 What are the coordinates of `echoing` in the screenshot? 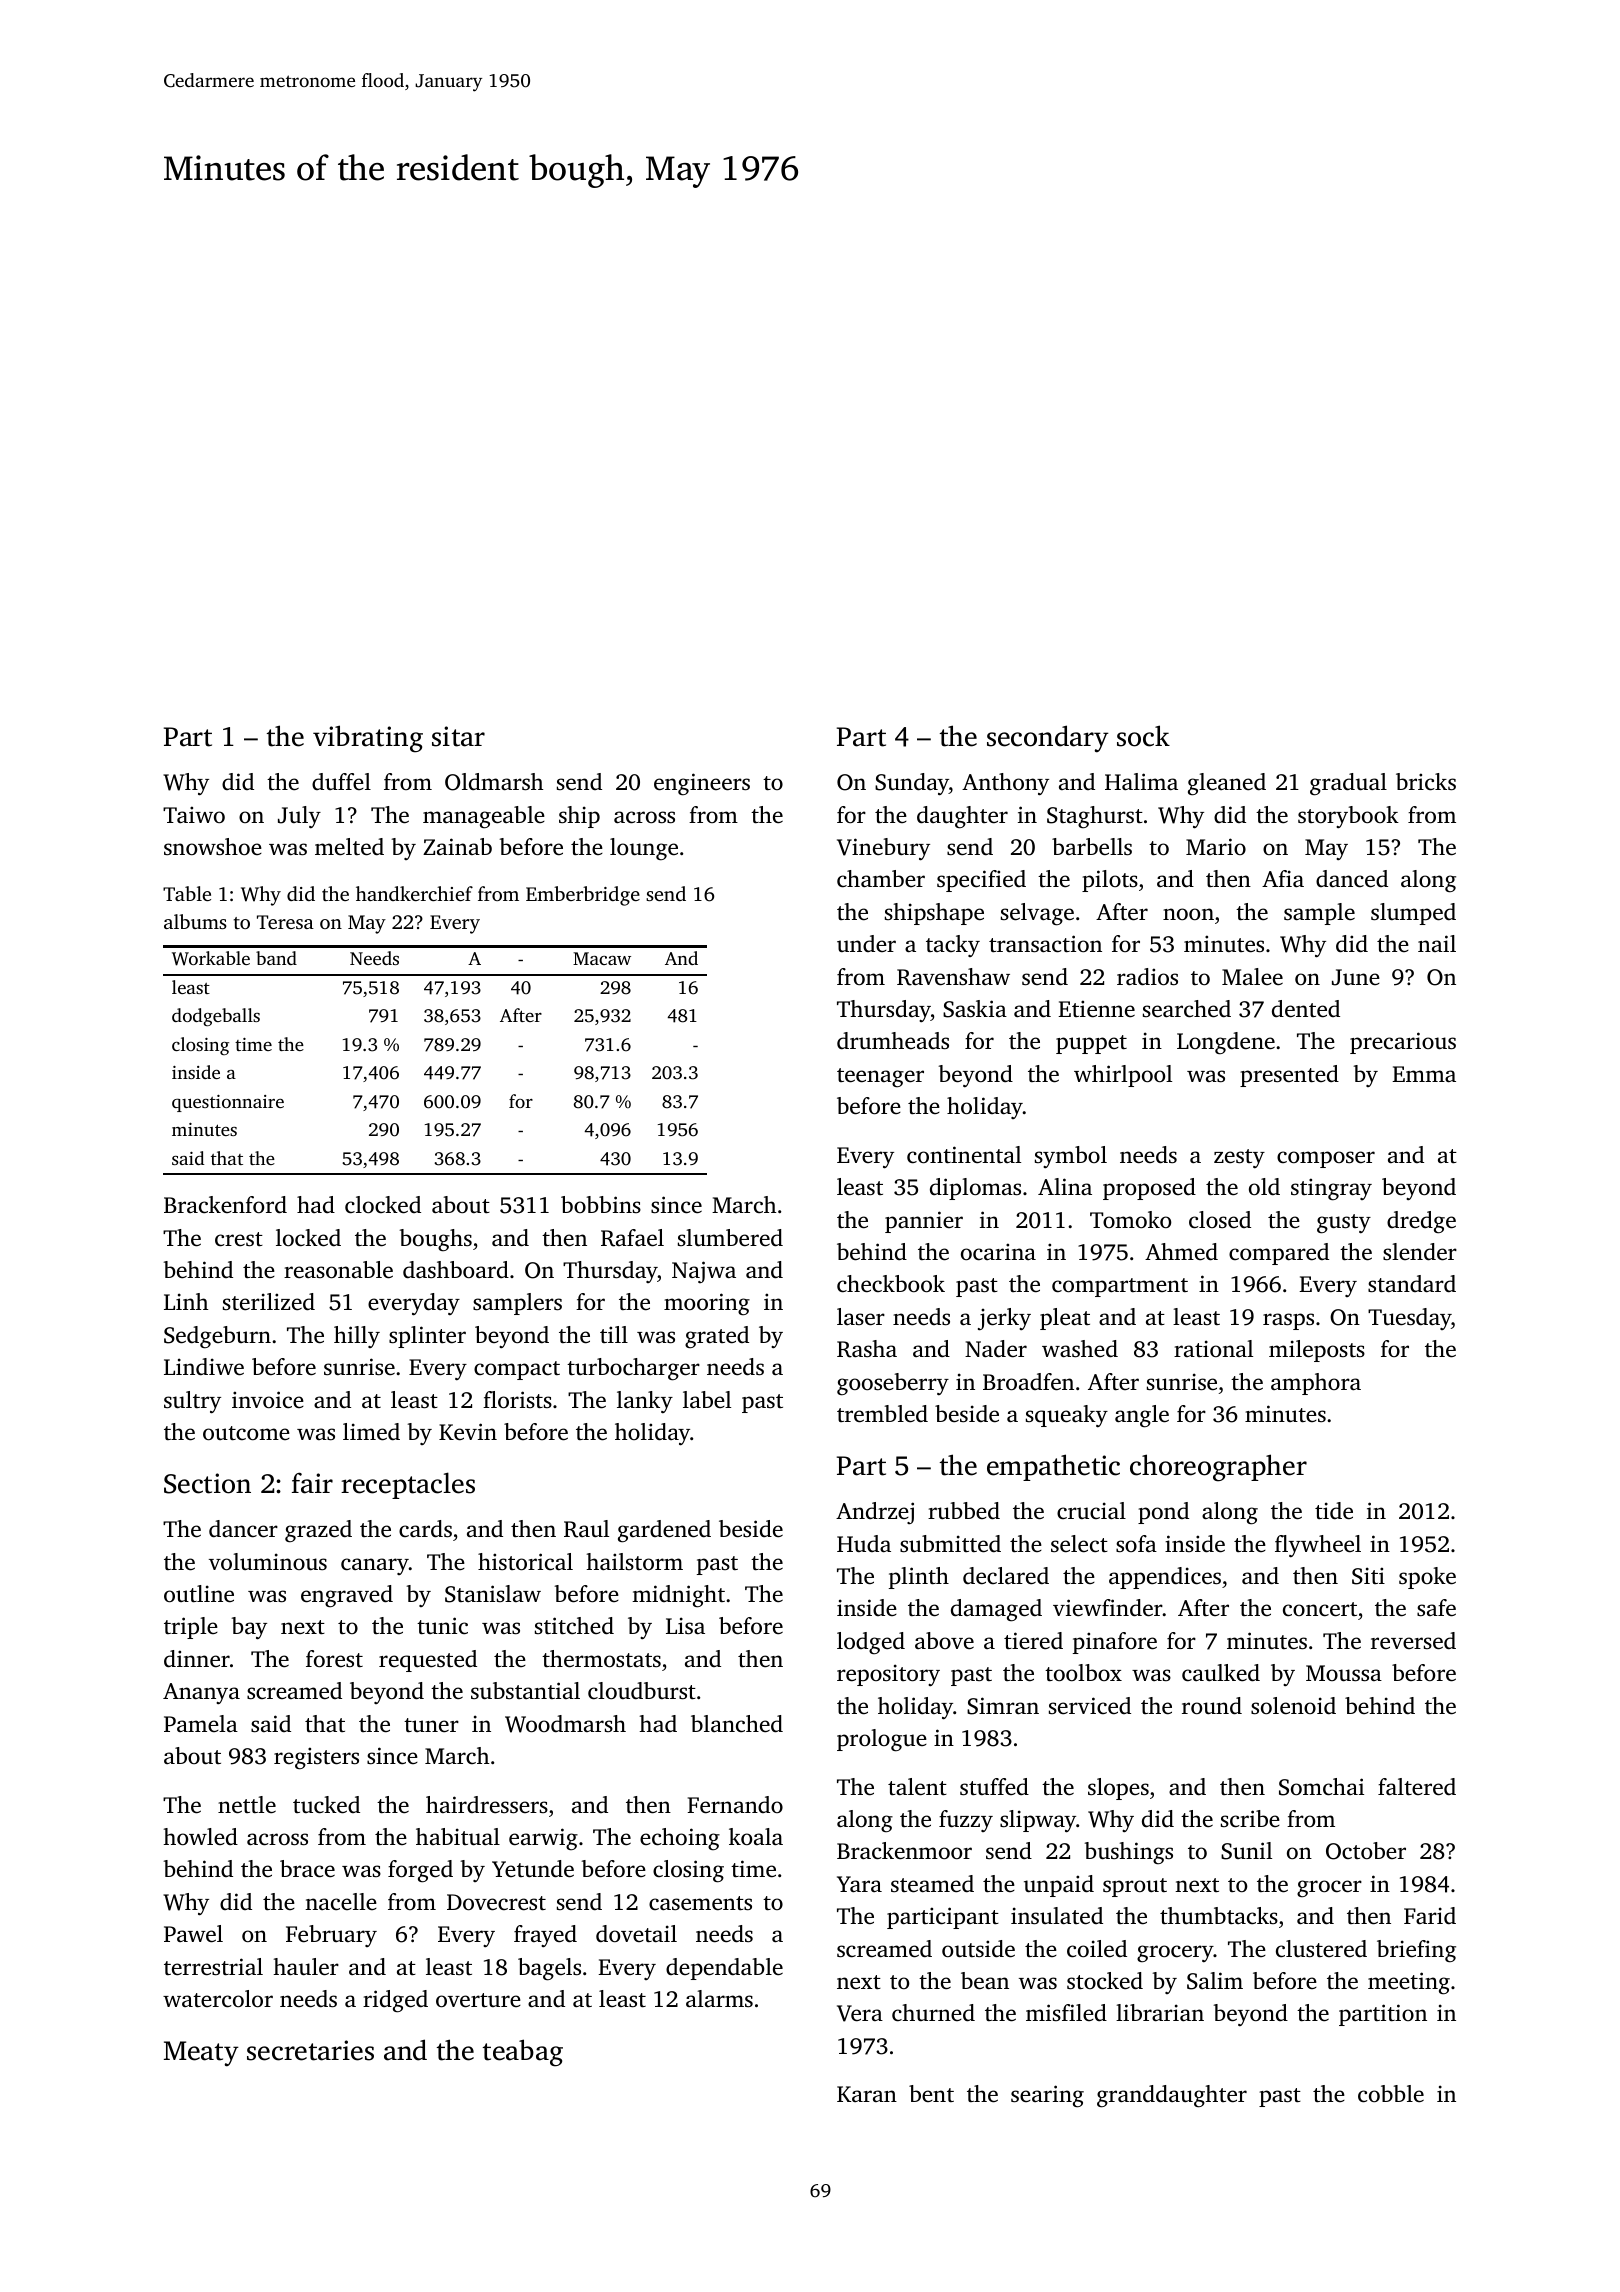 It's located at (680, 1839).
